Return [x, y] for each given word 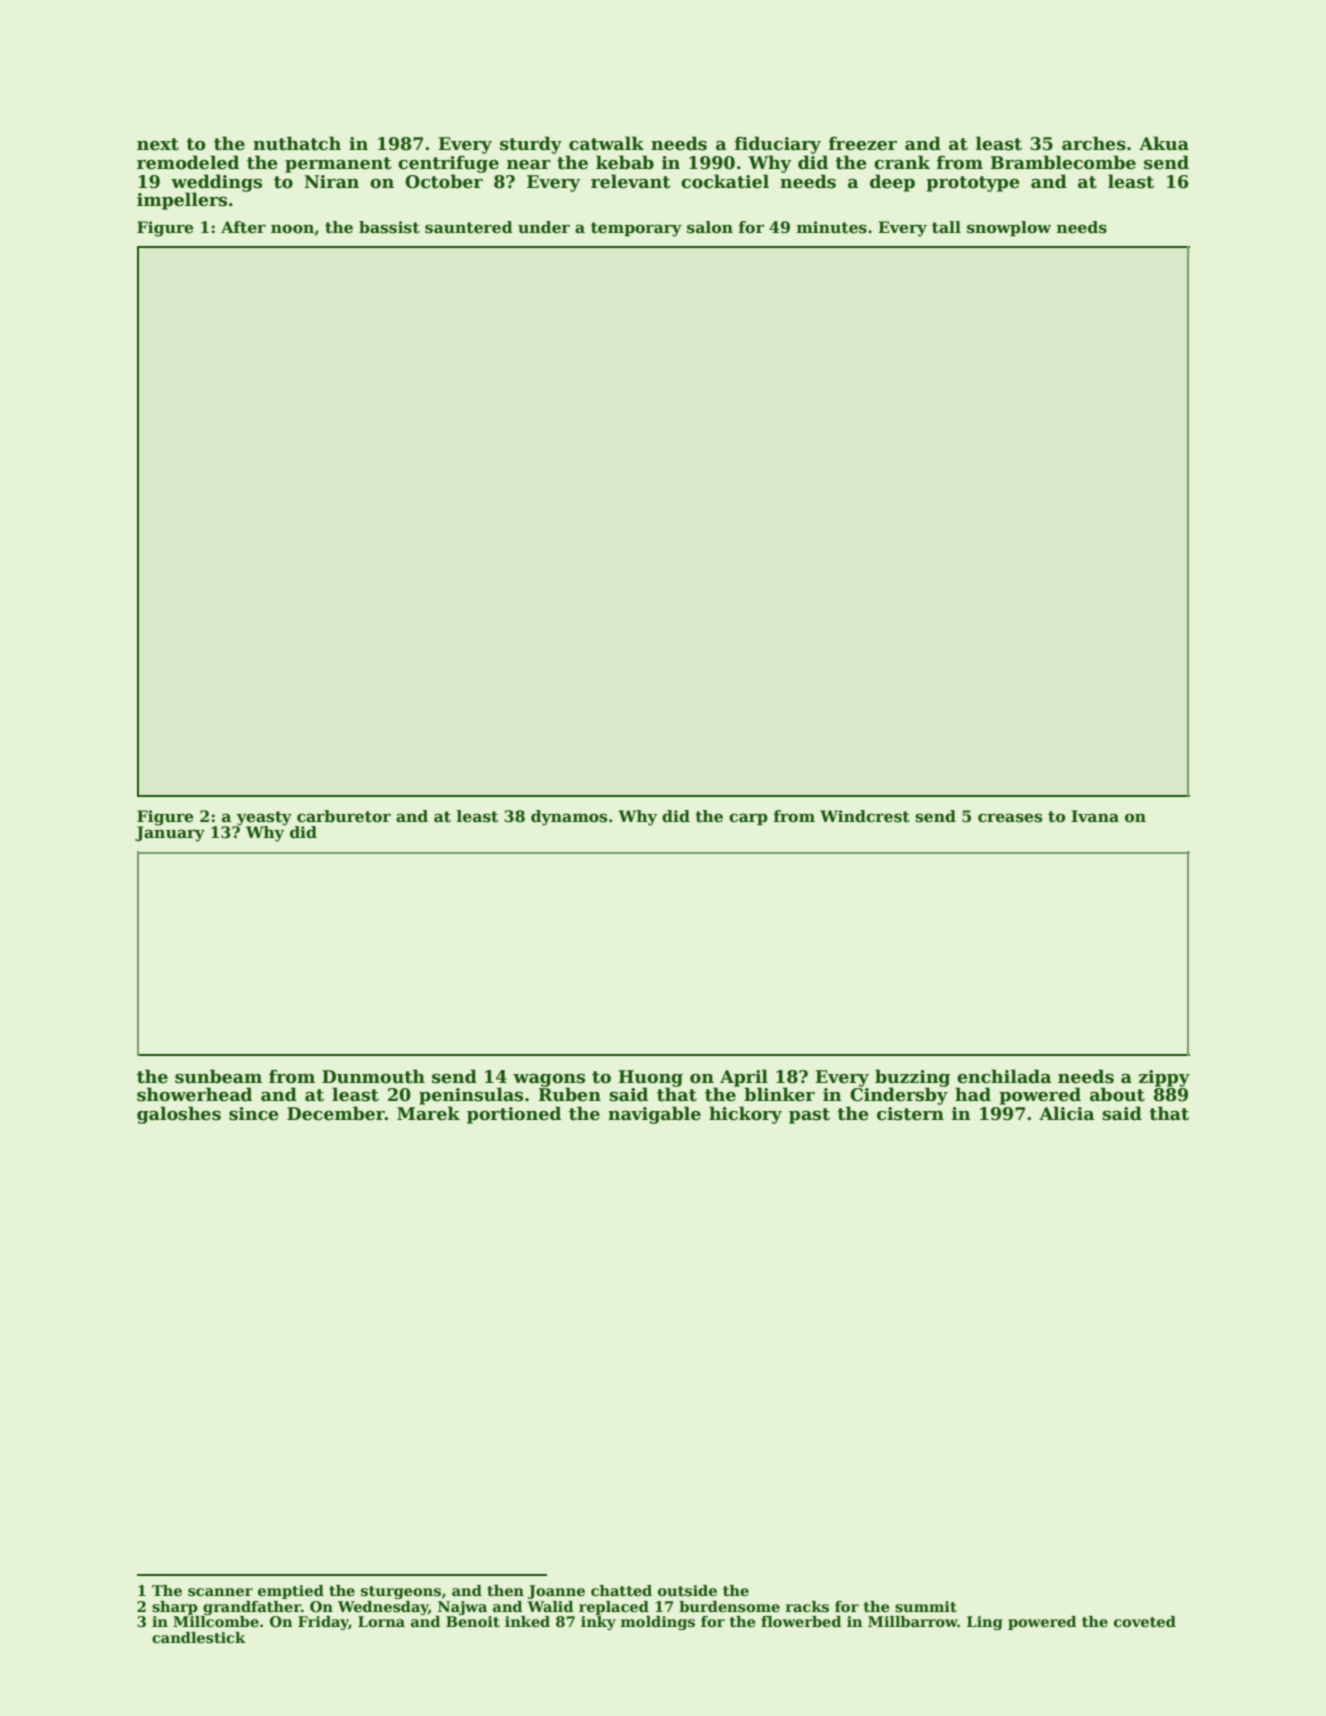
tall [946, 227]
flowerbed [801, 1621]
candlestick [199, 1638]
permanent [338, 165]
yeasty [264, 818]
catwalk [606, 143]
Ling [985, 1623]
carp [748, 819]
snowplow [1009, 228]
